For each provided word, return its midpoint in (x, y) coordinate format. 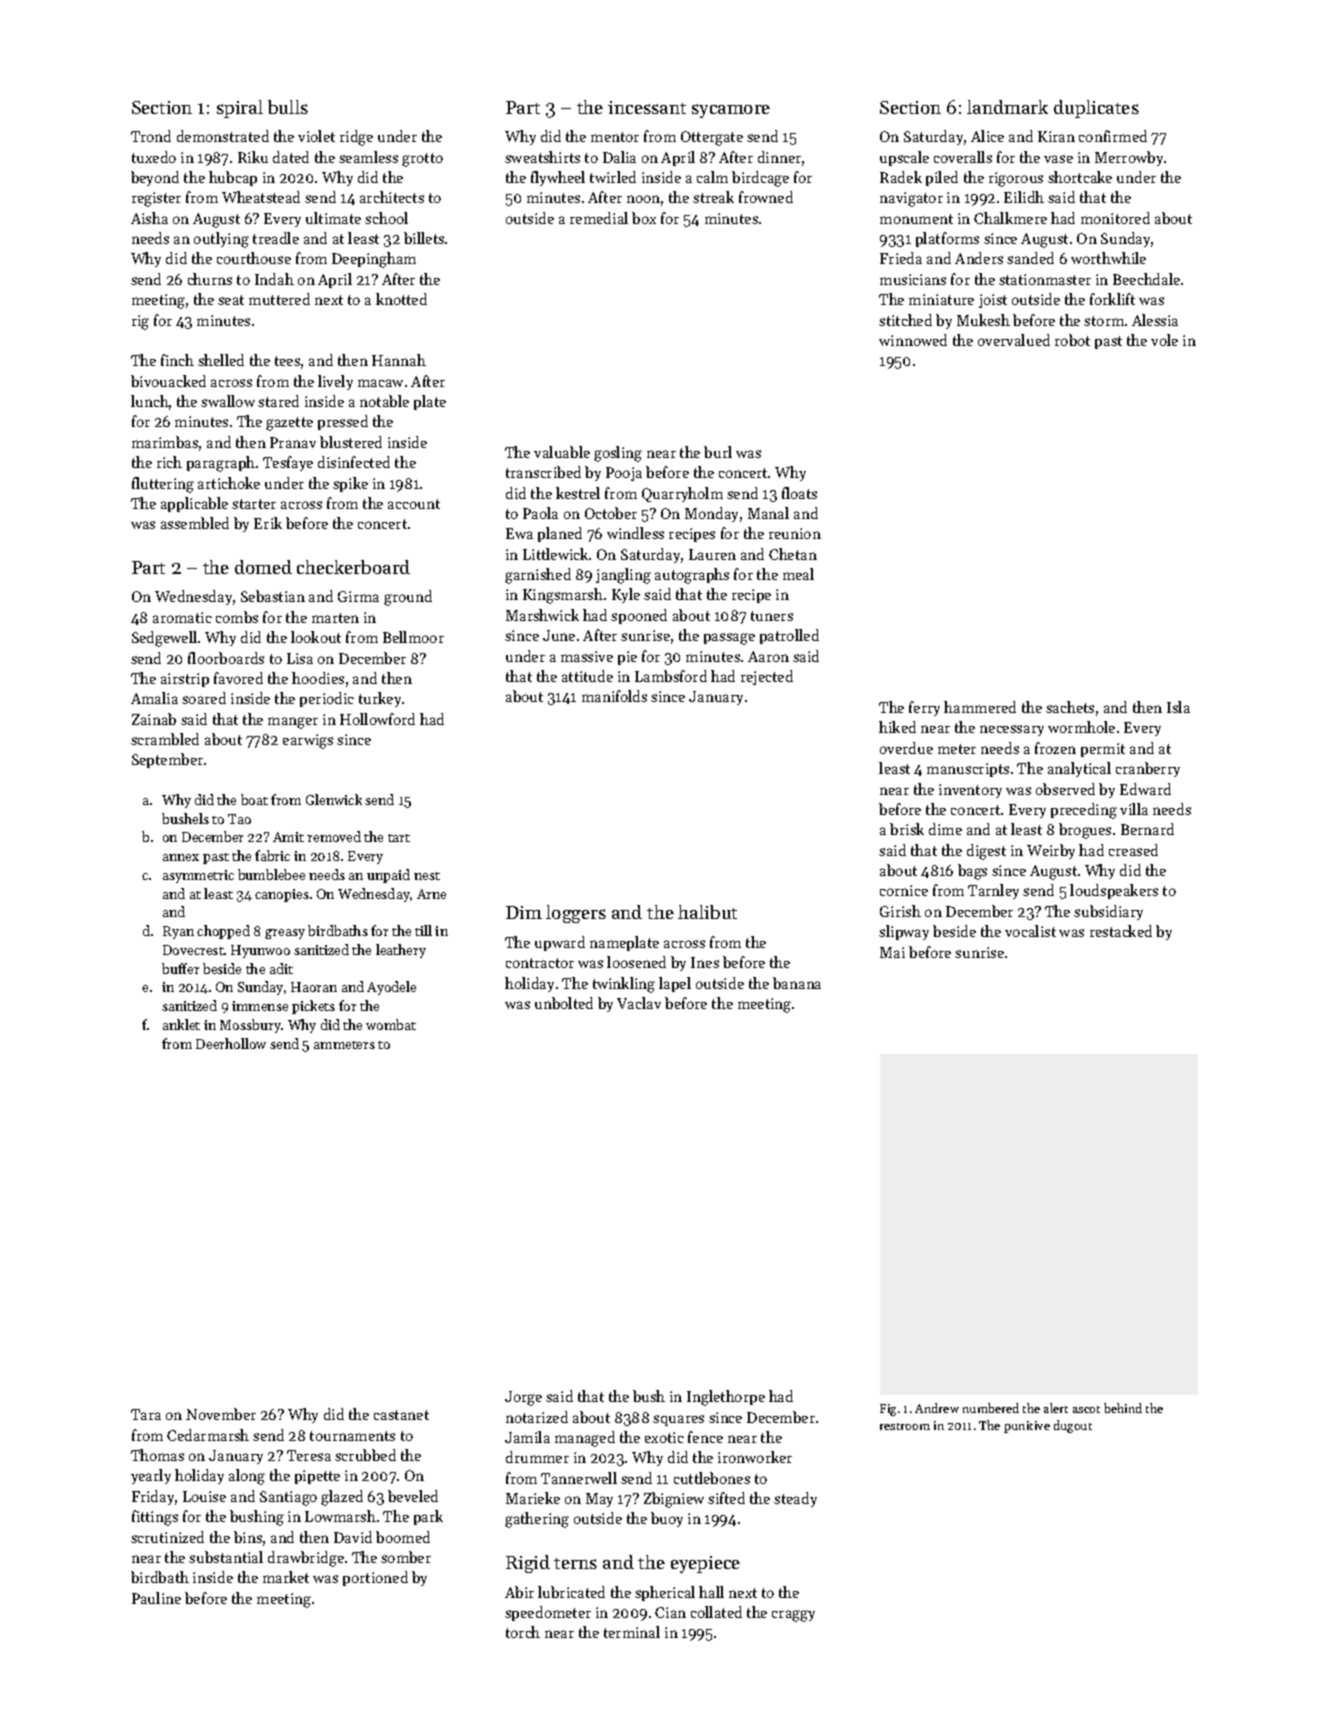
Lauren (712, 554)
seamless (368, 157)
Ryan (178, 932)
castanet (401, 1415)
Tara (146, 1414)
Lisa (300, 658)
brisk (907, 829)
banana (797, 983)
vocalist (1030, 931)
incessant (647, 107)
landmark (1007, 107)
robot (1072, 340)
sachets (1070, 707)
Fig (888, 1410)
